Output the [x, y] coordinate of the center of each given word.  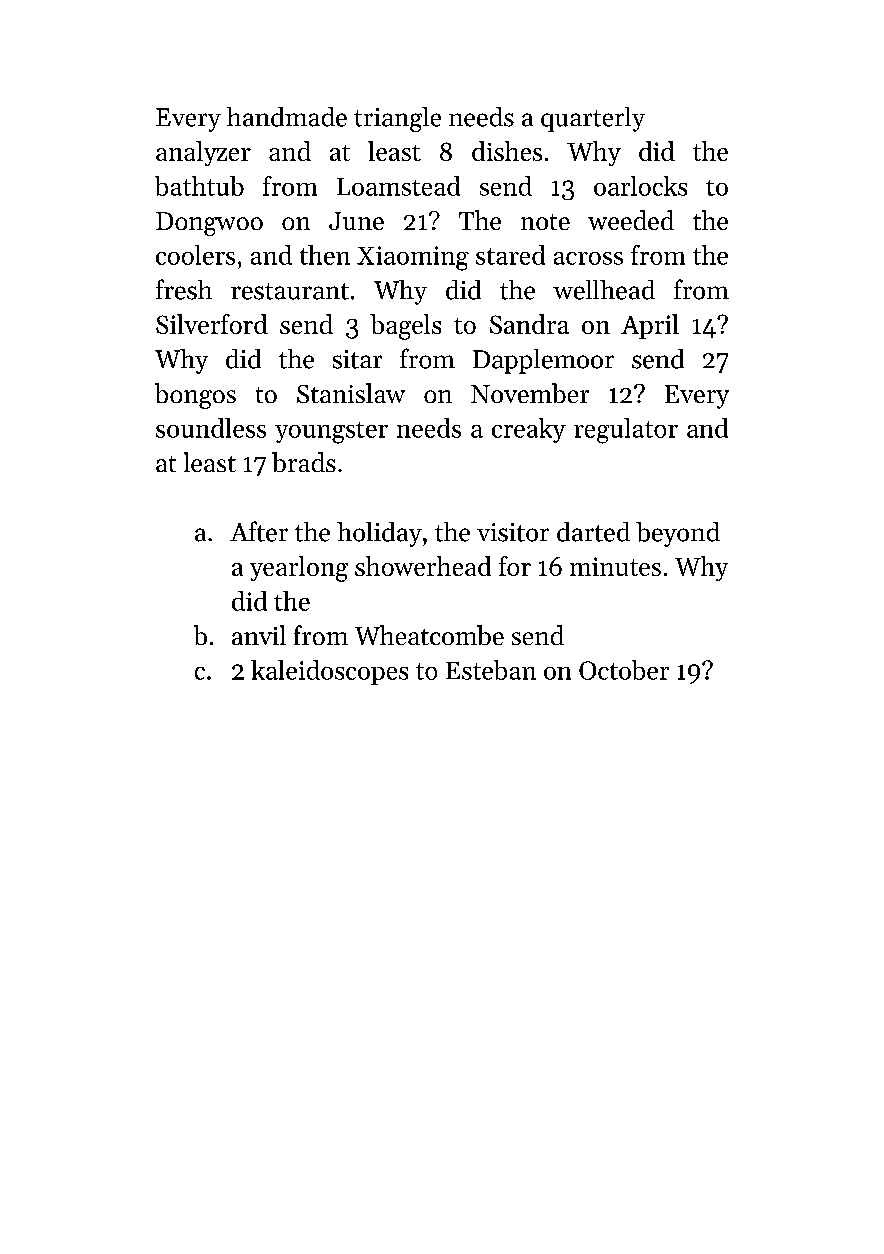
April [650, 326]
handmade [287, 117]
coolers [195, 255]
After [259, 531]
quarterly [593, 119]
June [356, 221]
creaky [529, 430]
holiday [379, 534]
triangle [397, 119]
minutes [615, 566]
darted [593, 532]
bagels [405, 327]
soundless [211, 428]
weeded [631, 220]
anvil [259, 635]
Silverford [212, 324]
